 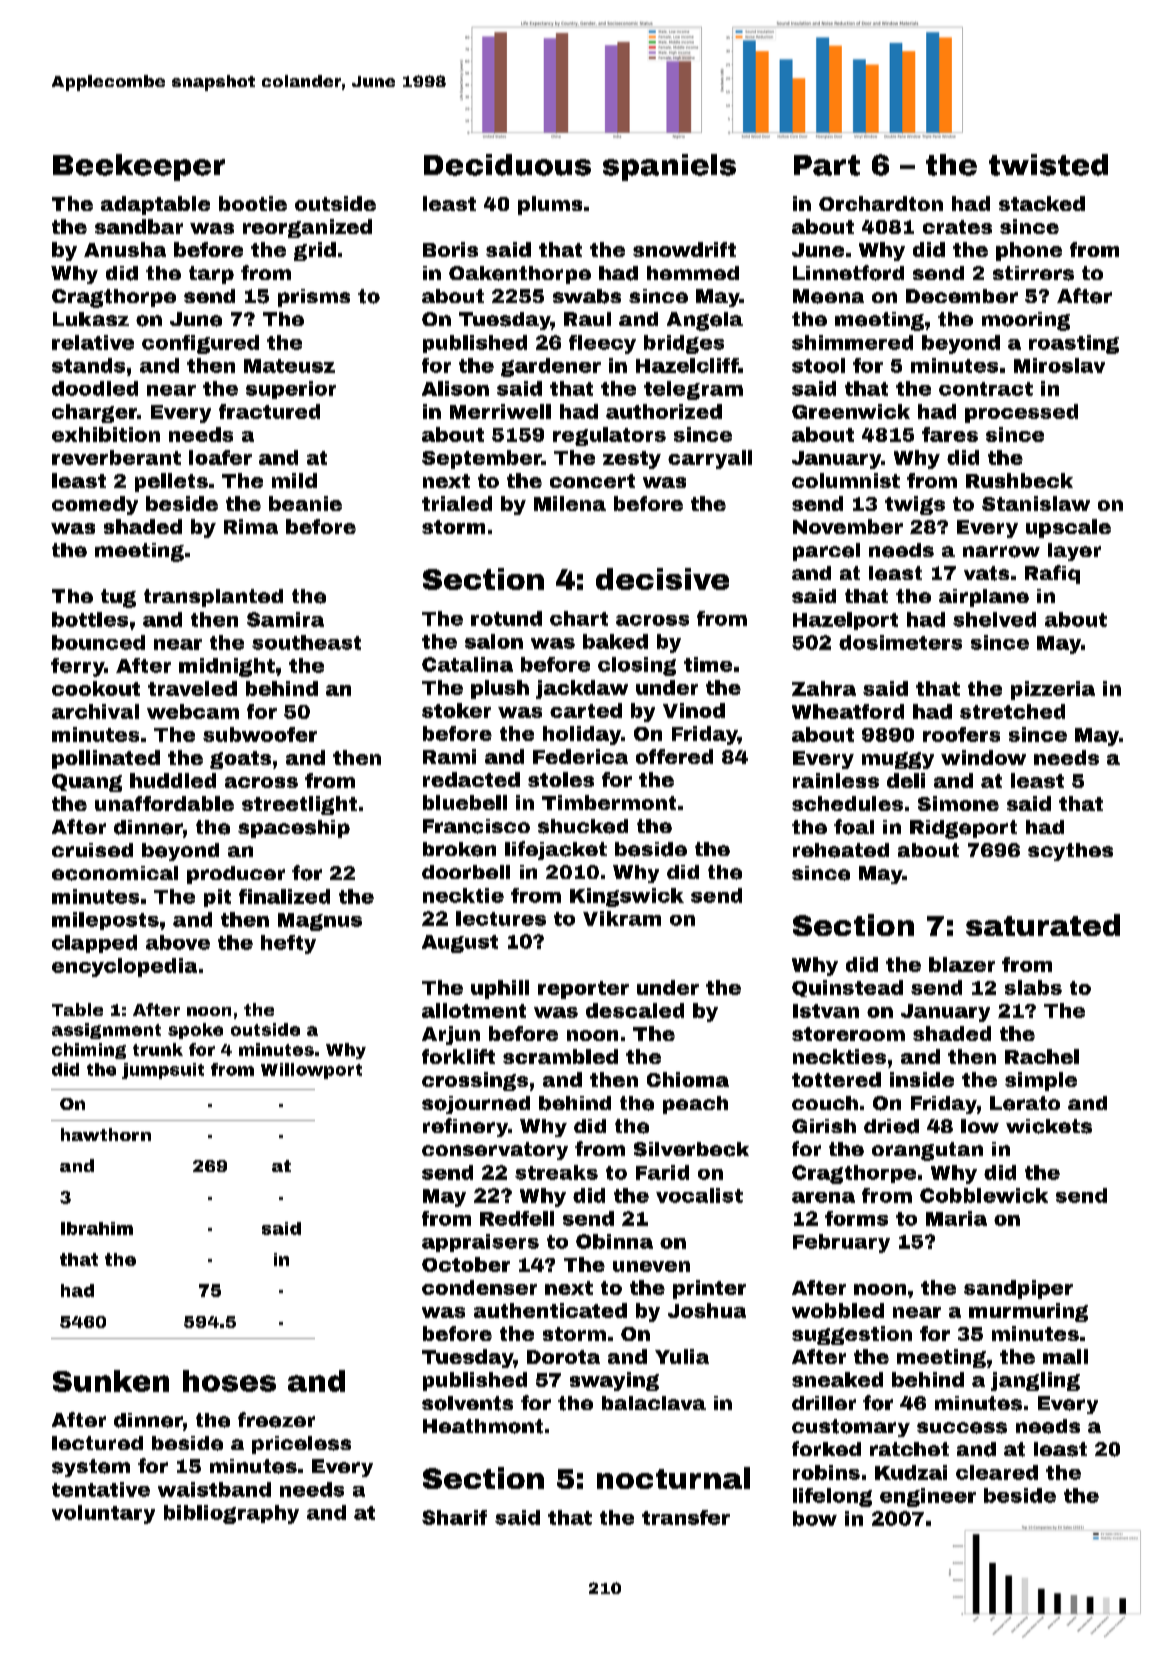 What do you see at coordinates (115, 873) in the image?
I see `economical` at bounding box center [115, 873].
